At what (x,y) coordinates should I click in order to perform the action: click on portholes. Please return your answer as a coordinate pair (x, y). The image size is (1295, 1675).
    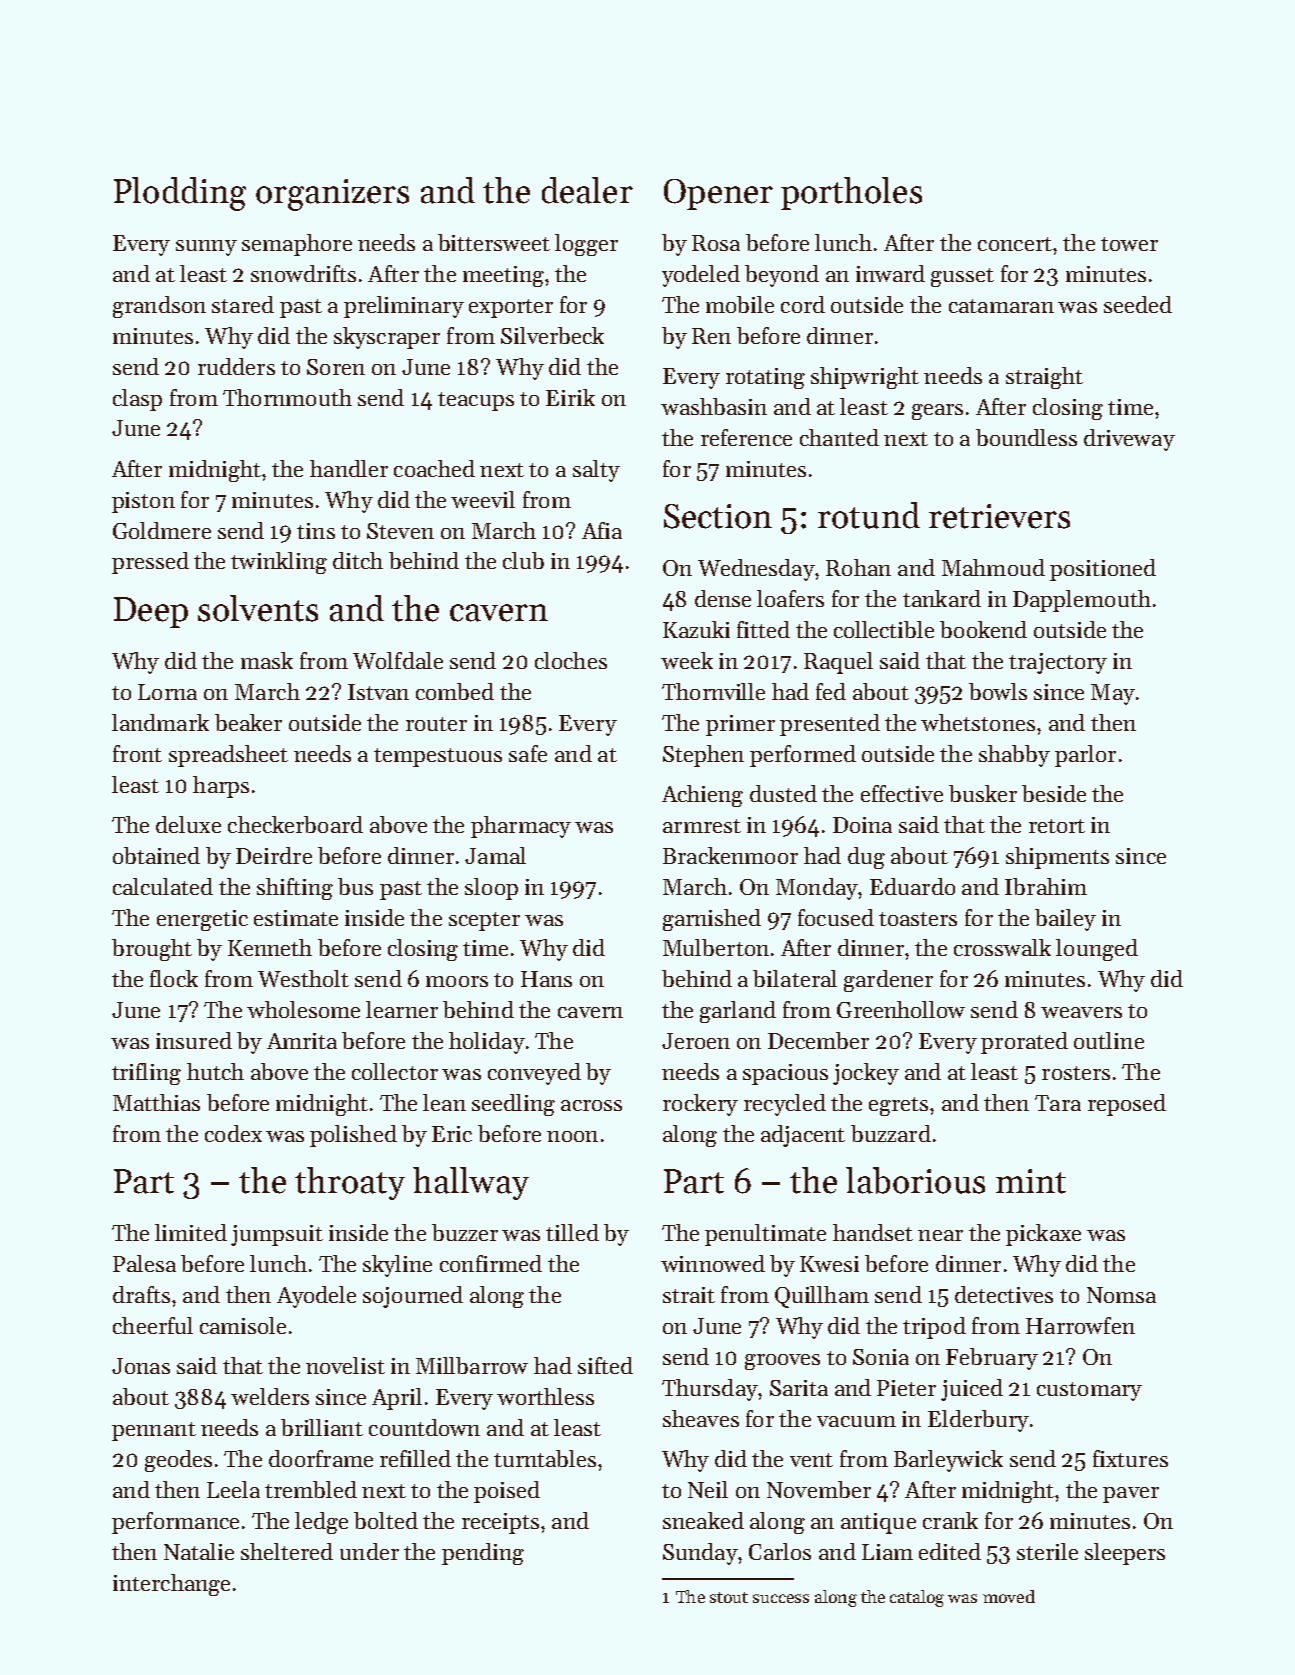
    Looking at the image, I should click on (851, 193).
